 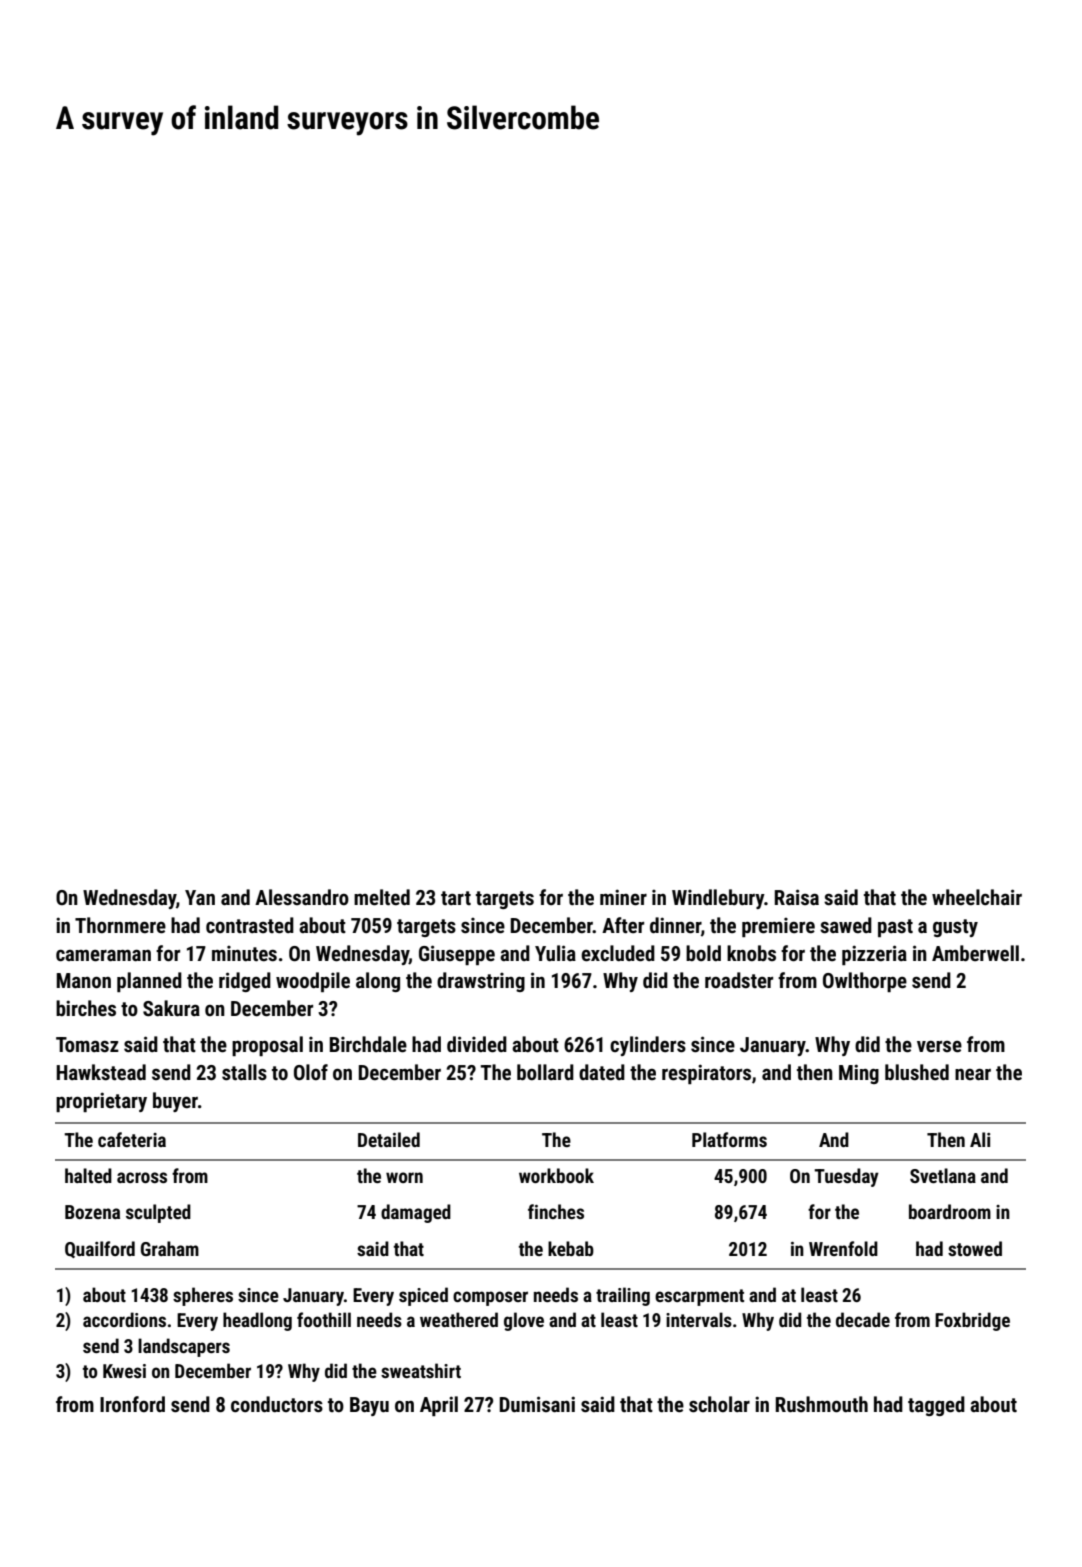 I want to click on miner, so click(x=623, y=897).
